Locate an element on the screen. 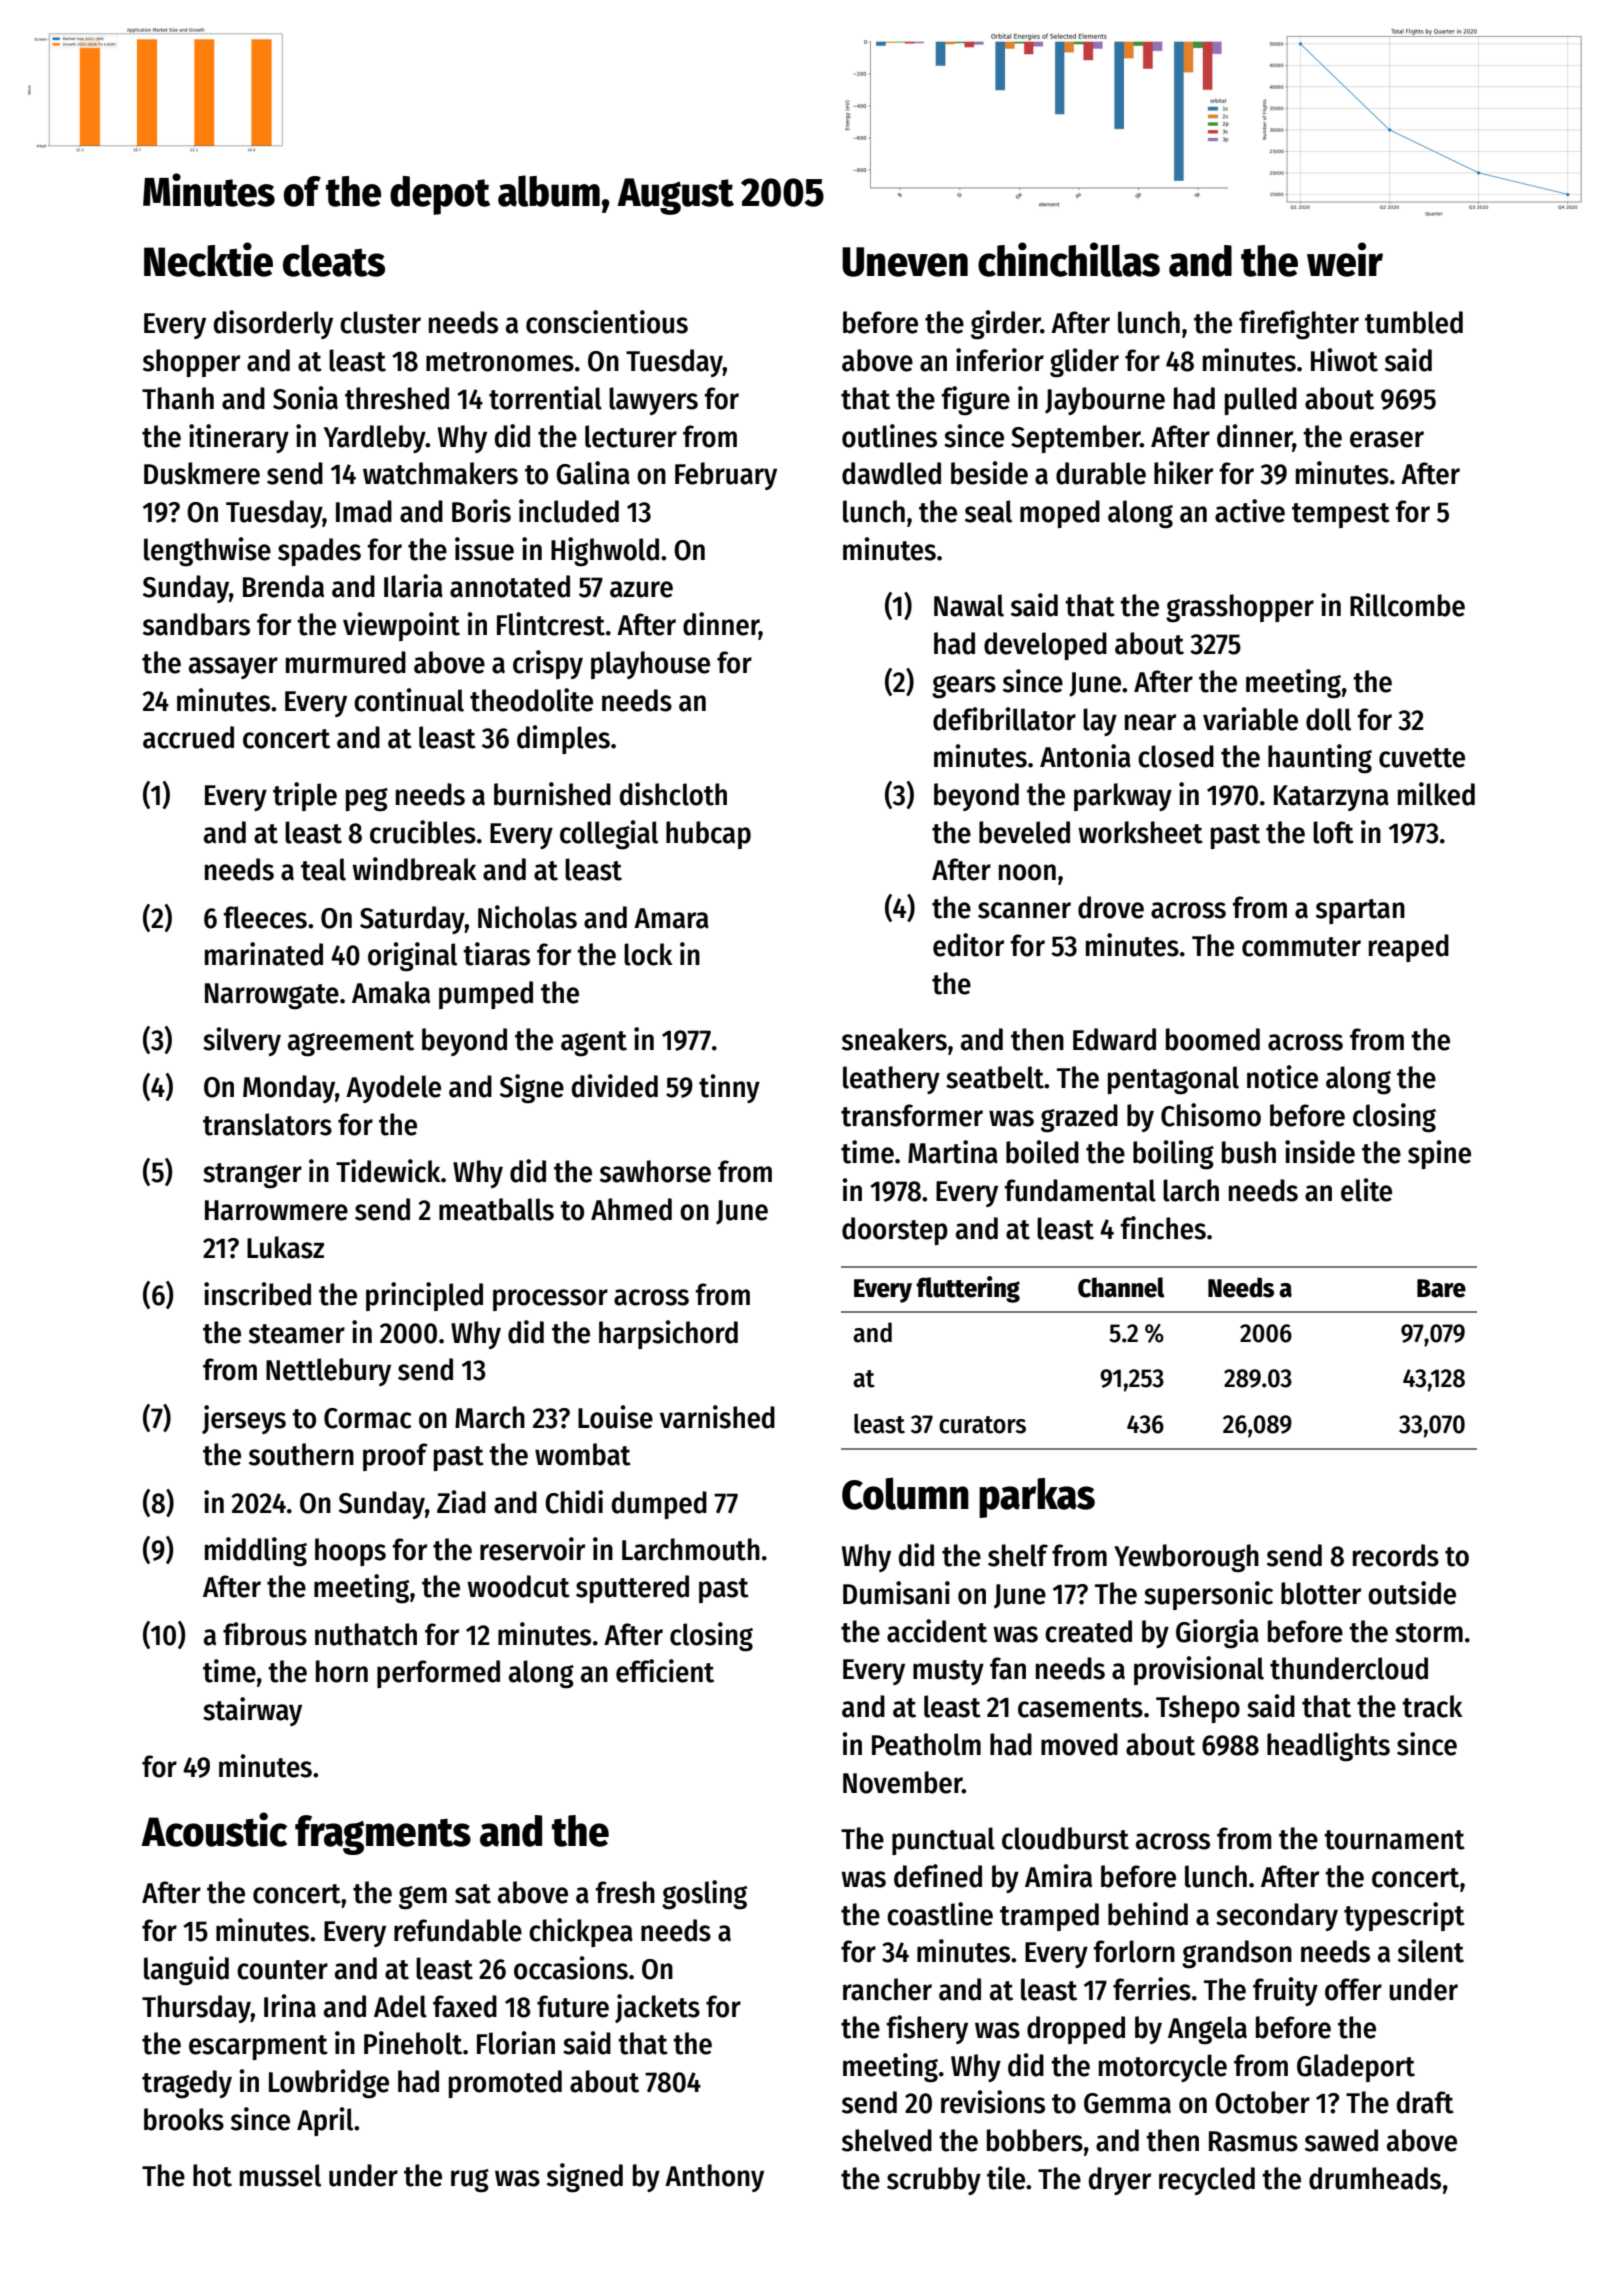 The height and width of the screenshot is (2292, 1620). scrubby is located at coordinates (934, 2181).
